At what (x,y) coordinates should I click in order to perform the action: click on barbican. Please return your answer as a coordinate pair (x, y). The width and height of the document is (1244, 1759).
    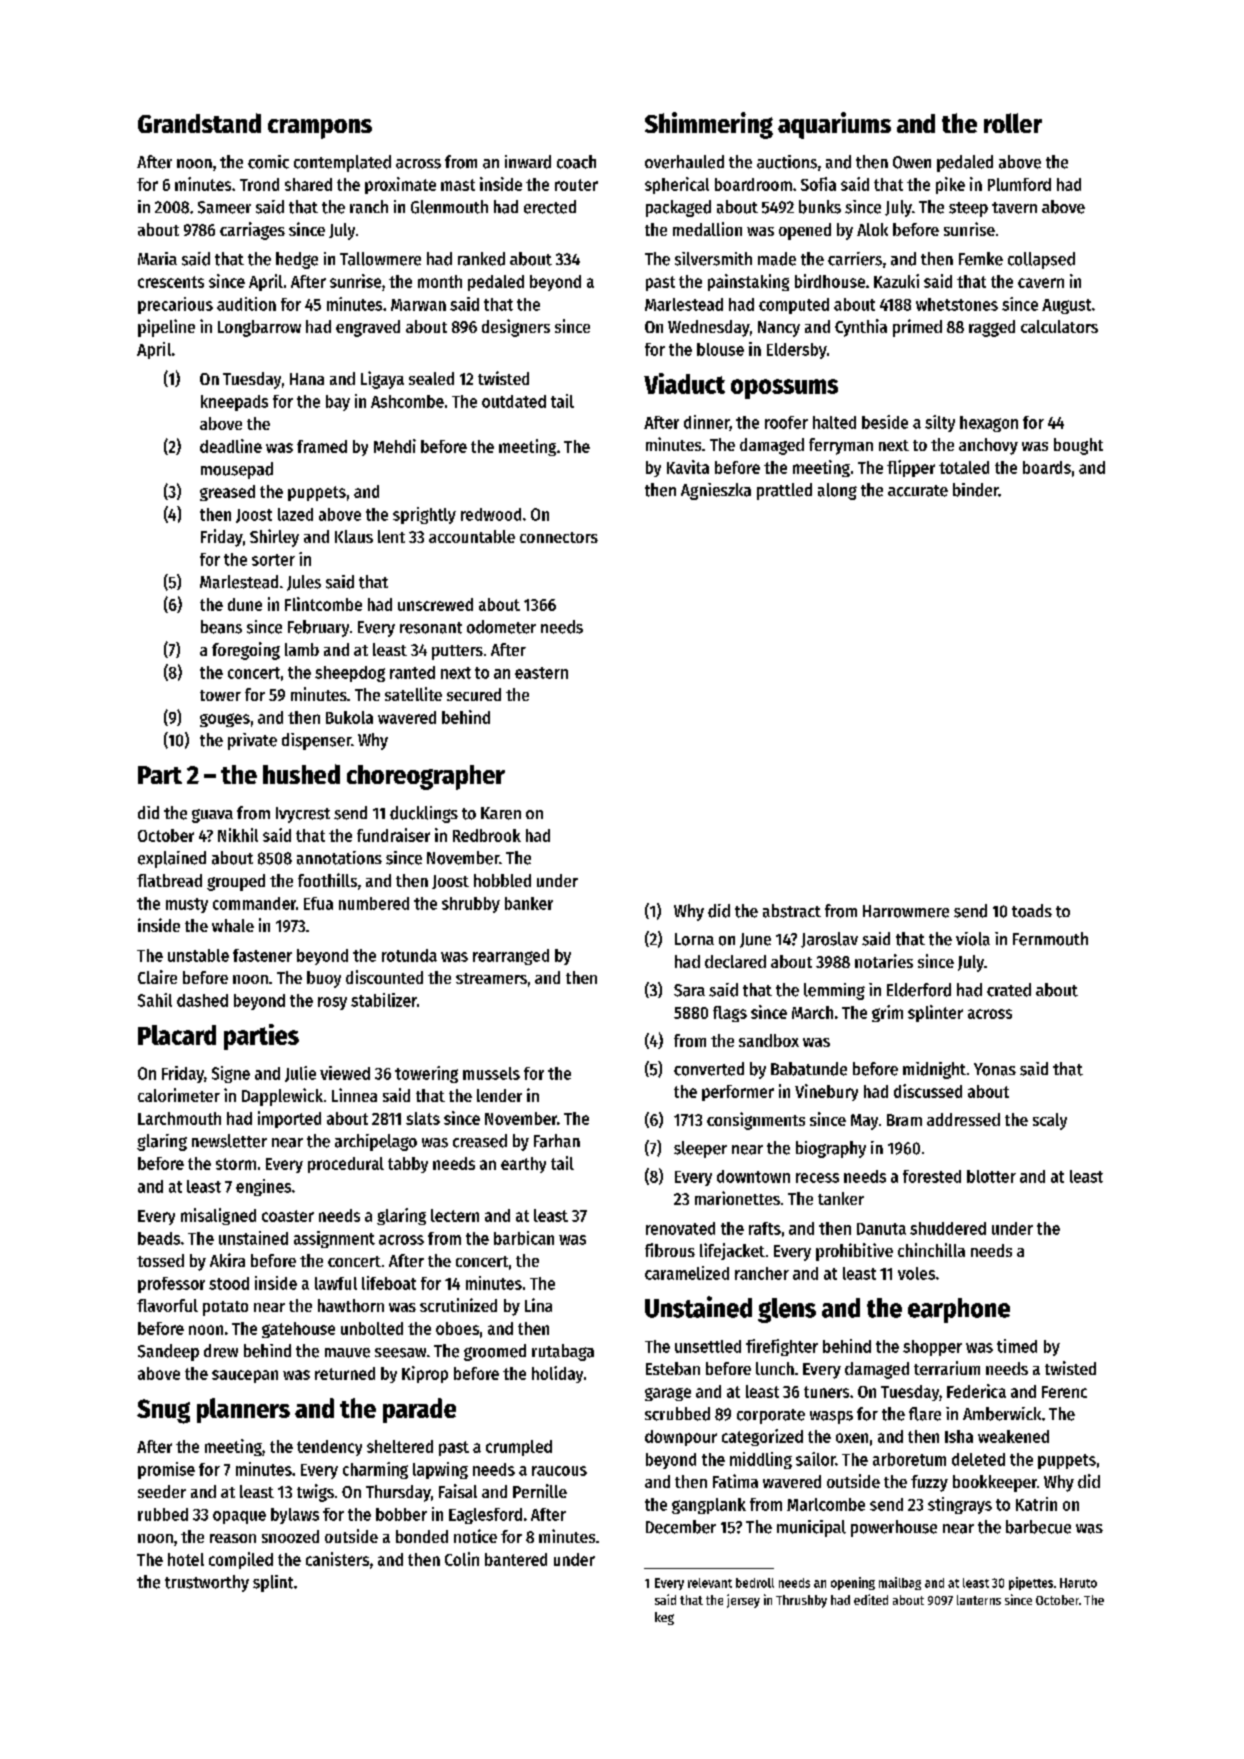
    Looking at the image, I should click on (524, 1238).
